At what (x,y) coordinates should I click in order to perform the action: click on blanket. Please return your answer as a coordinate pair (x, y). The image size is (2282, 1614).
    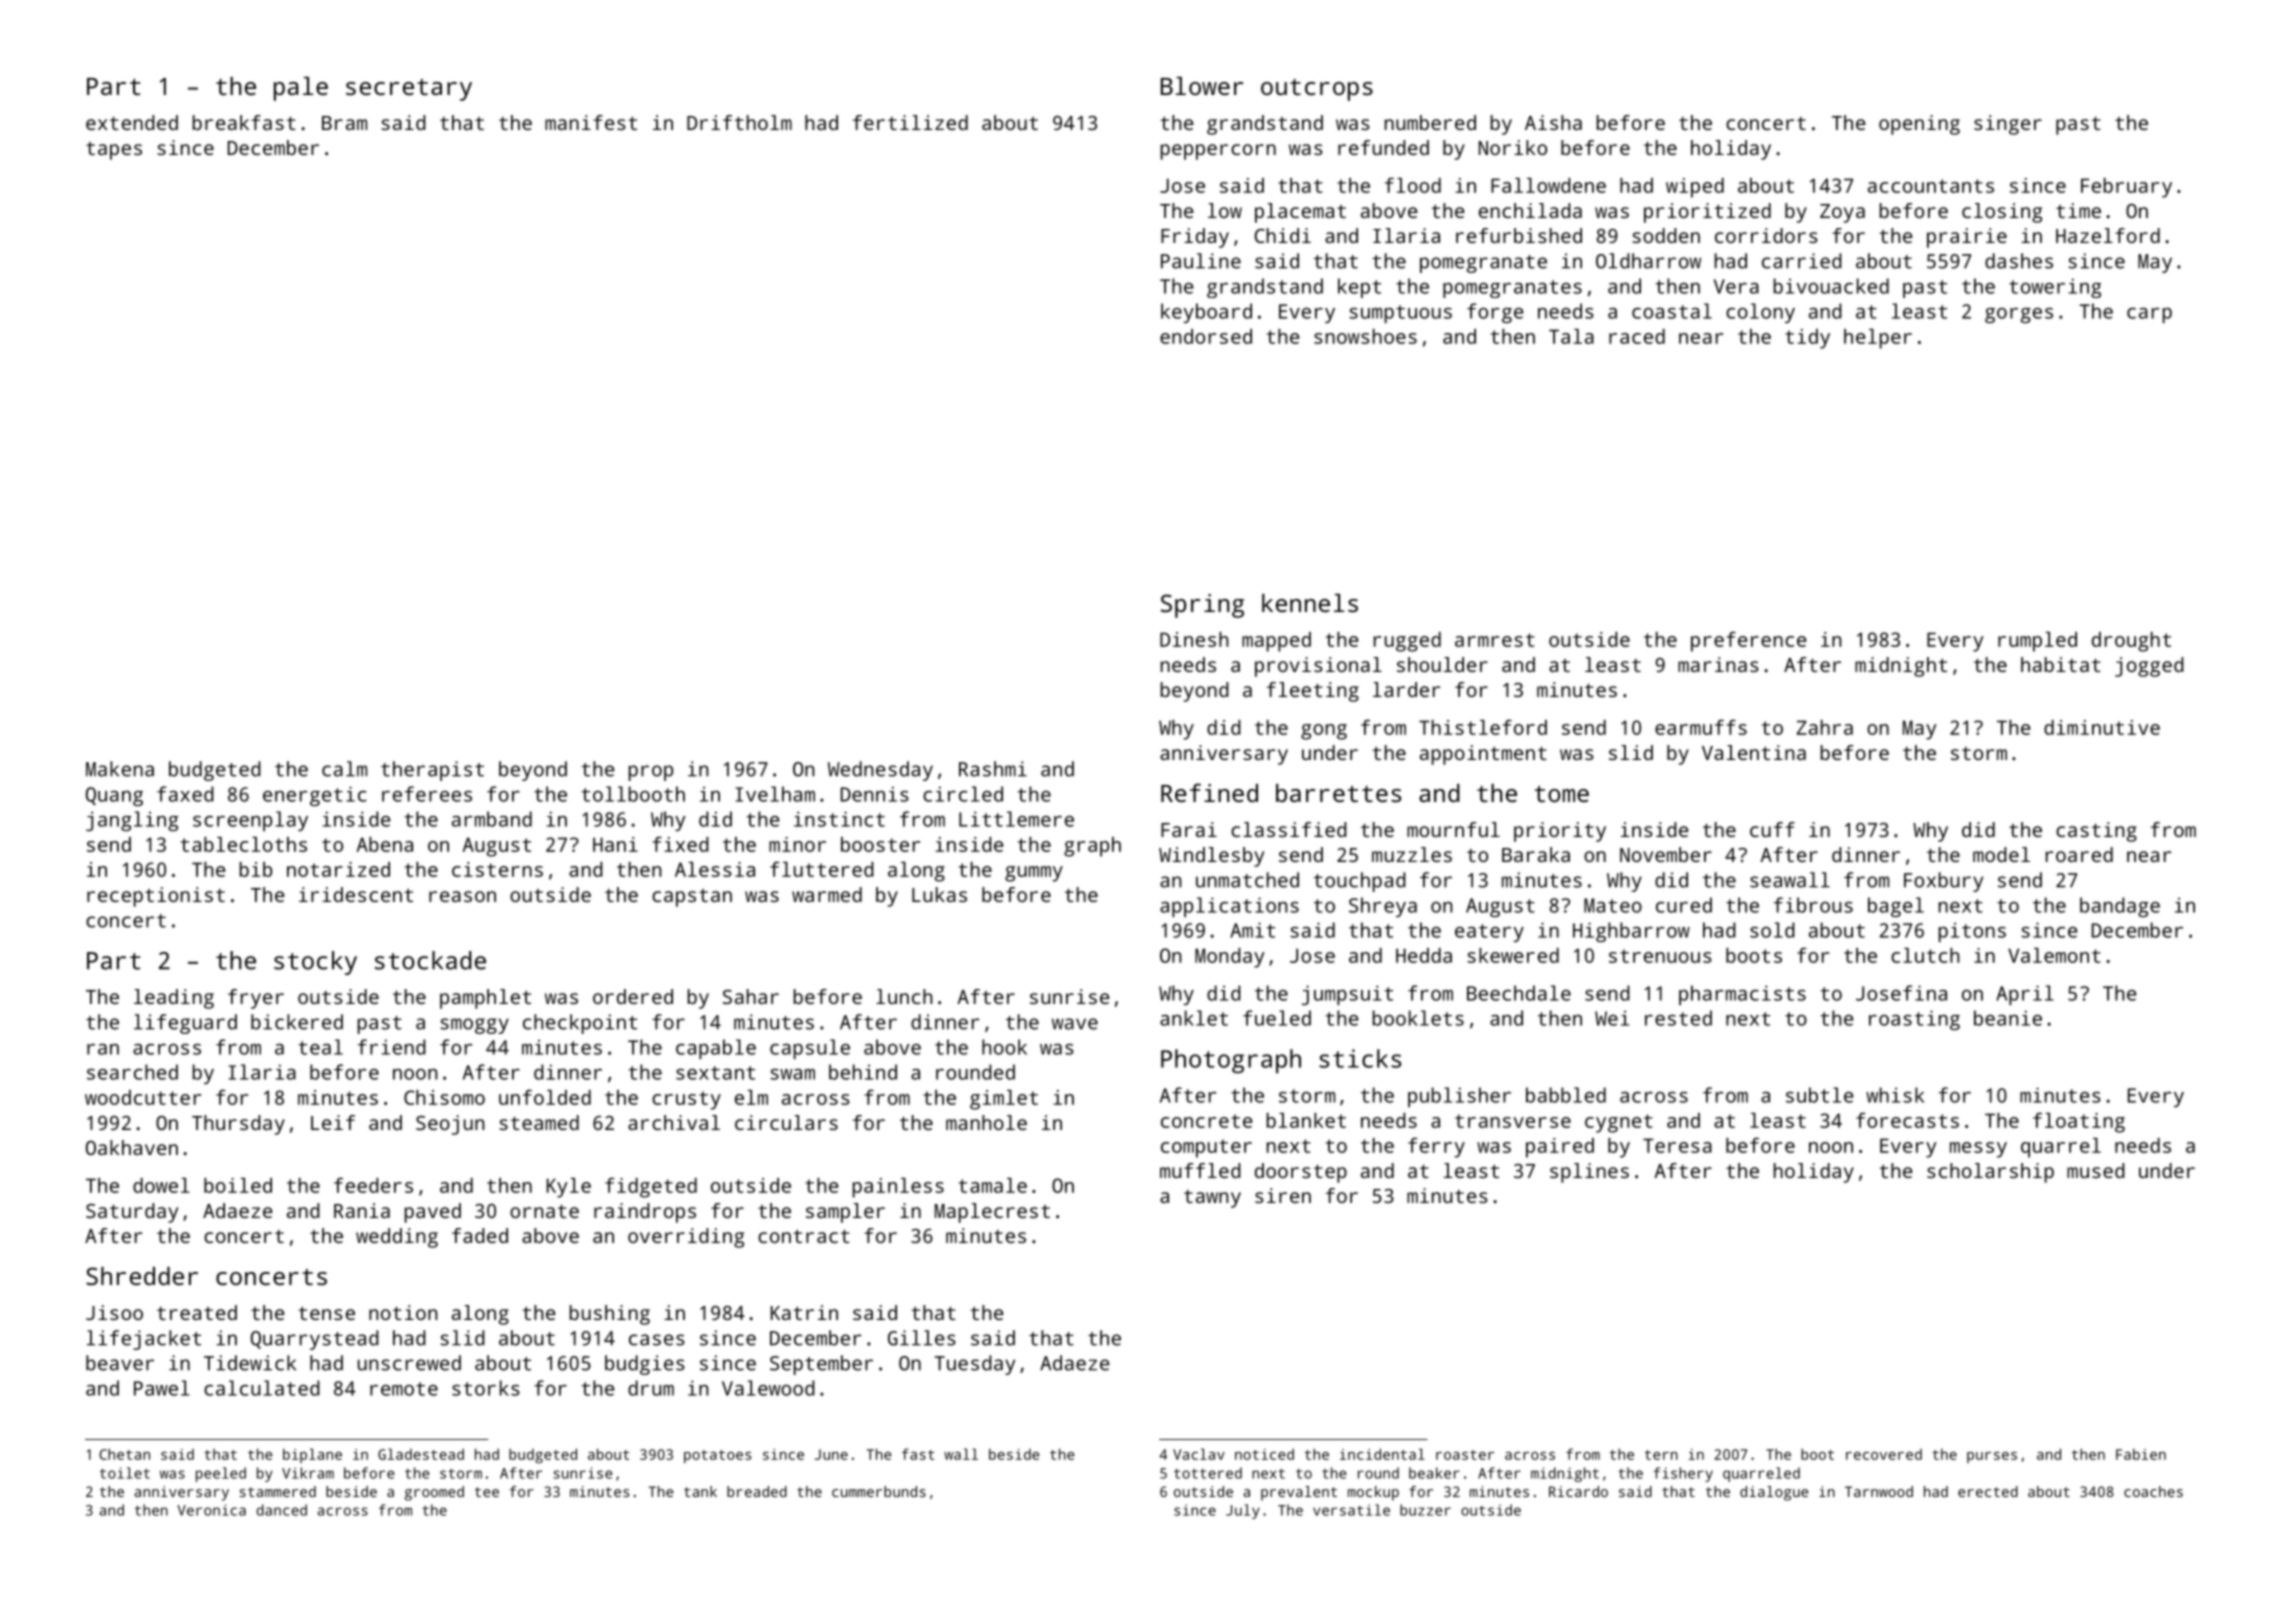
    Looking at the image, I should click on (1306, 1120).
